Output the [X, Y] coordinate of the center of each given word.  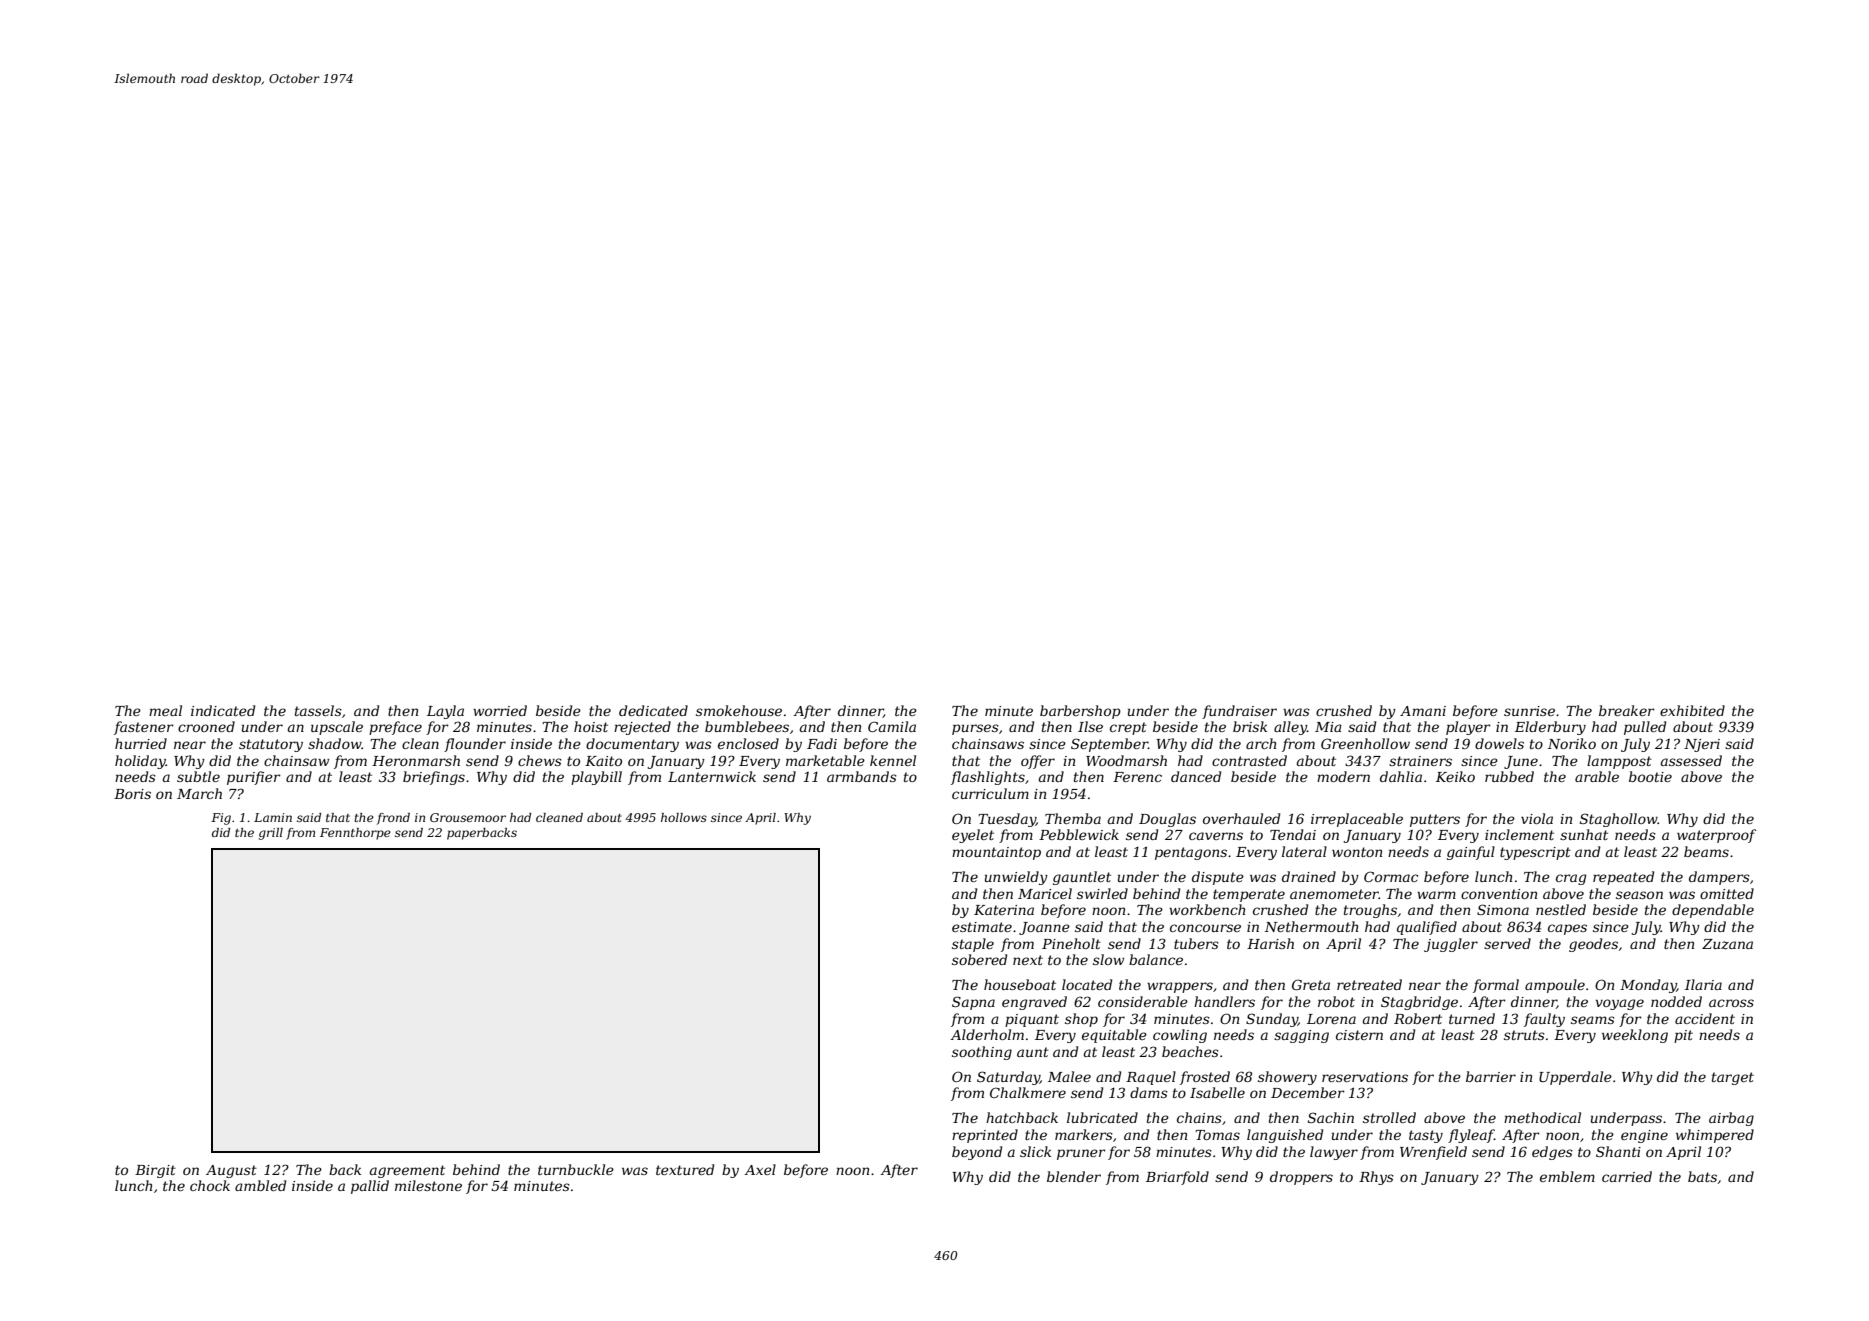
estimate [982, 927]
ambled [260, 1185]
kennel [893, 760]
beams [1706, 851]
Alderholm [987, 1034]
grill [271, 834]
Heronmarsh [416, 760]
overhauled [1241, 818]
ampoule [1555, 986]
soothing [982, 1053]
